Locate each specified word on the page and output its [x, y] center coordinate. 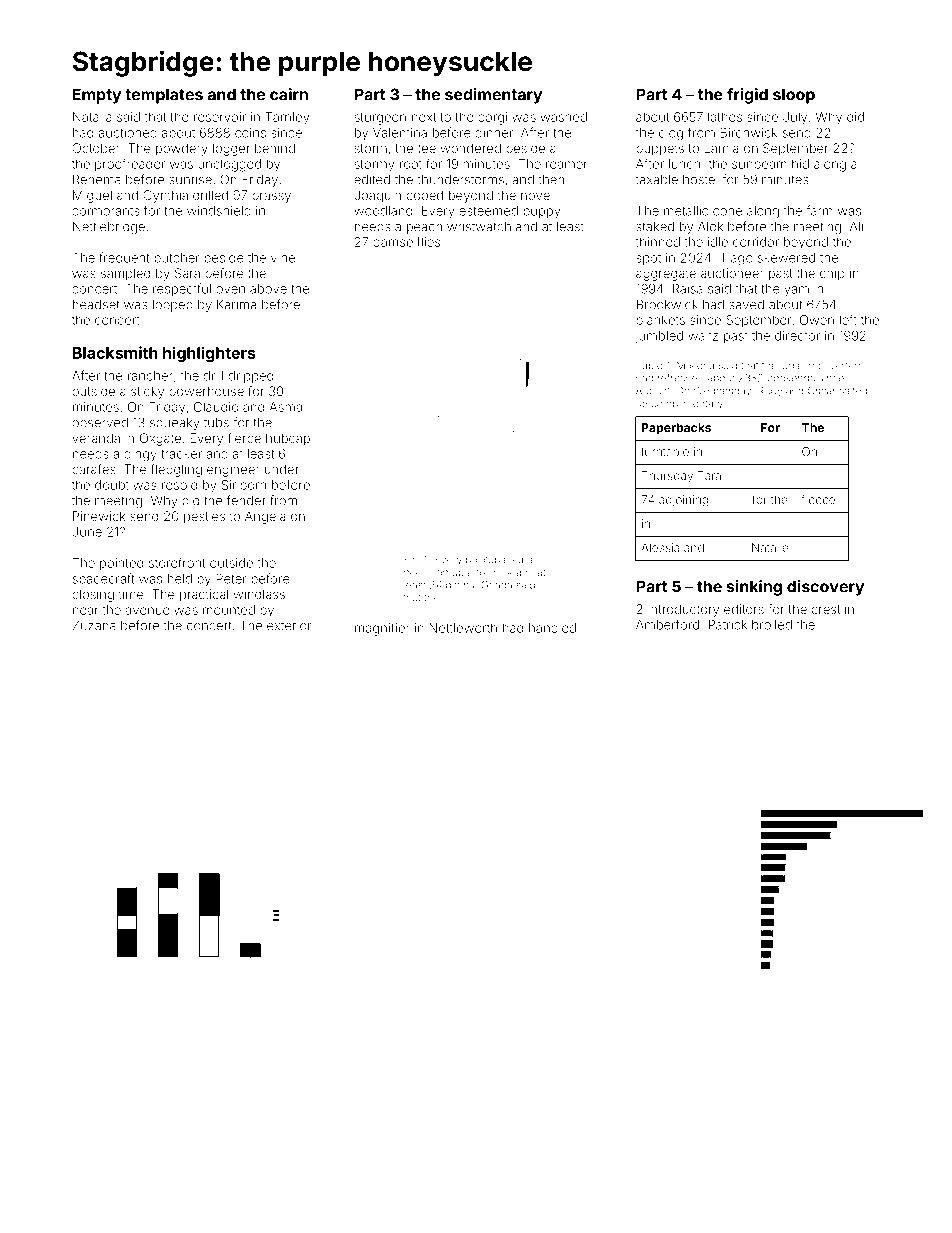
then [551, 180]
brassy [271, 197]
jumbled [659, 337]
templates [164, 96]
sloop [794, 96]
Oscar [822, 390]
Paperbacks [676, 429]
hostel [700, 180]
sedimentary [493, 96]
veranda [96, 438]
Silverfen [839, 365]
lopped [173, 306]
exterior [289, 626]
